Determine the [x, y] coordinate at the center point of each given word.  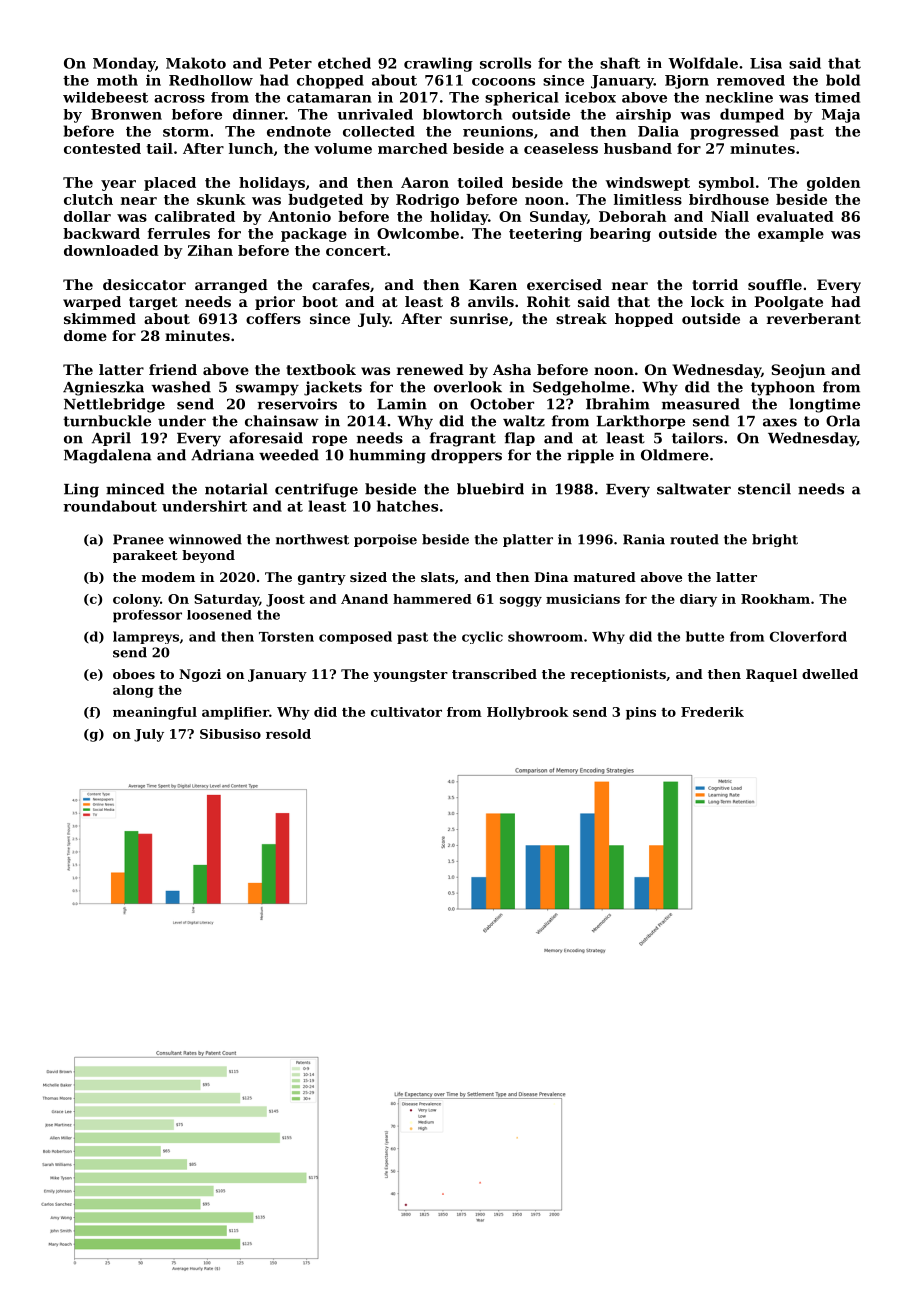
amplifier [235, 713]
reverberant [814, 318]
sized [368, 577]
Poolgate [788, 303]
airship [643, 116]
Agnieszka [103, 388]
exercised [564, 284]
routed [694, 539]
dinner [259, 114]
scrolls [505, 63]
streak [581, 318]
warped [92, 303]
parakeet [145, 556]
